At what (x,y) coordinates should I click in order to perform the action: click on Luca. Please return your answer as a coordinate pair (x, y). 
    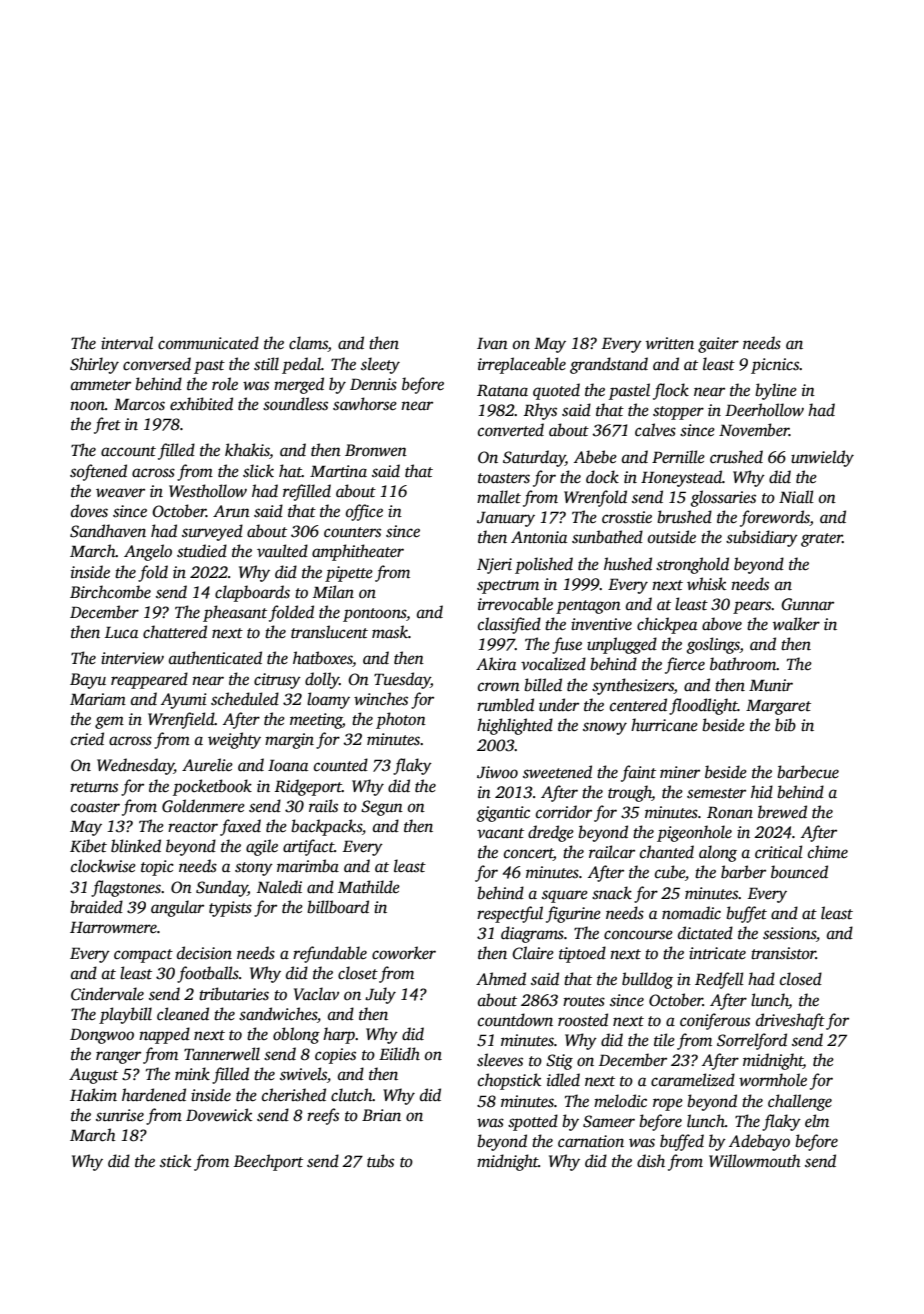
    Looking at the image, I should click on (121, 632).
